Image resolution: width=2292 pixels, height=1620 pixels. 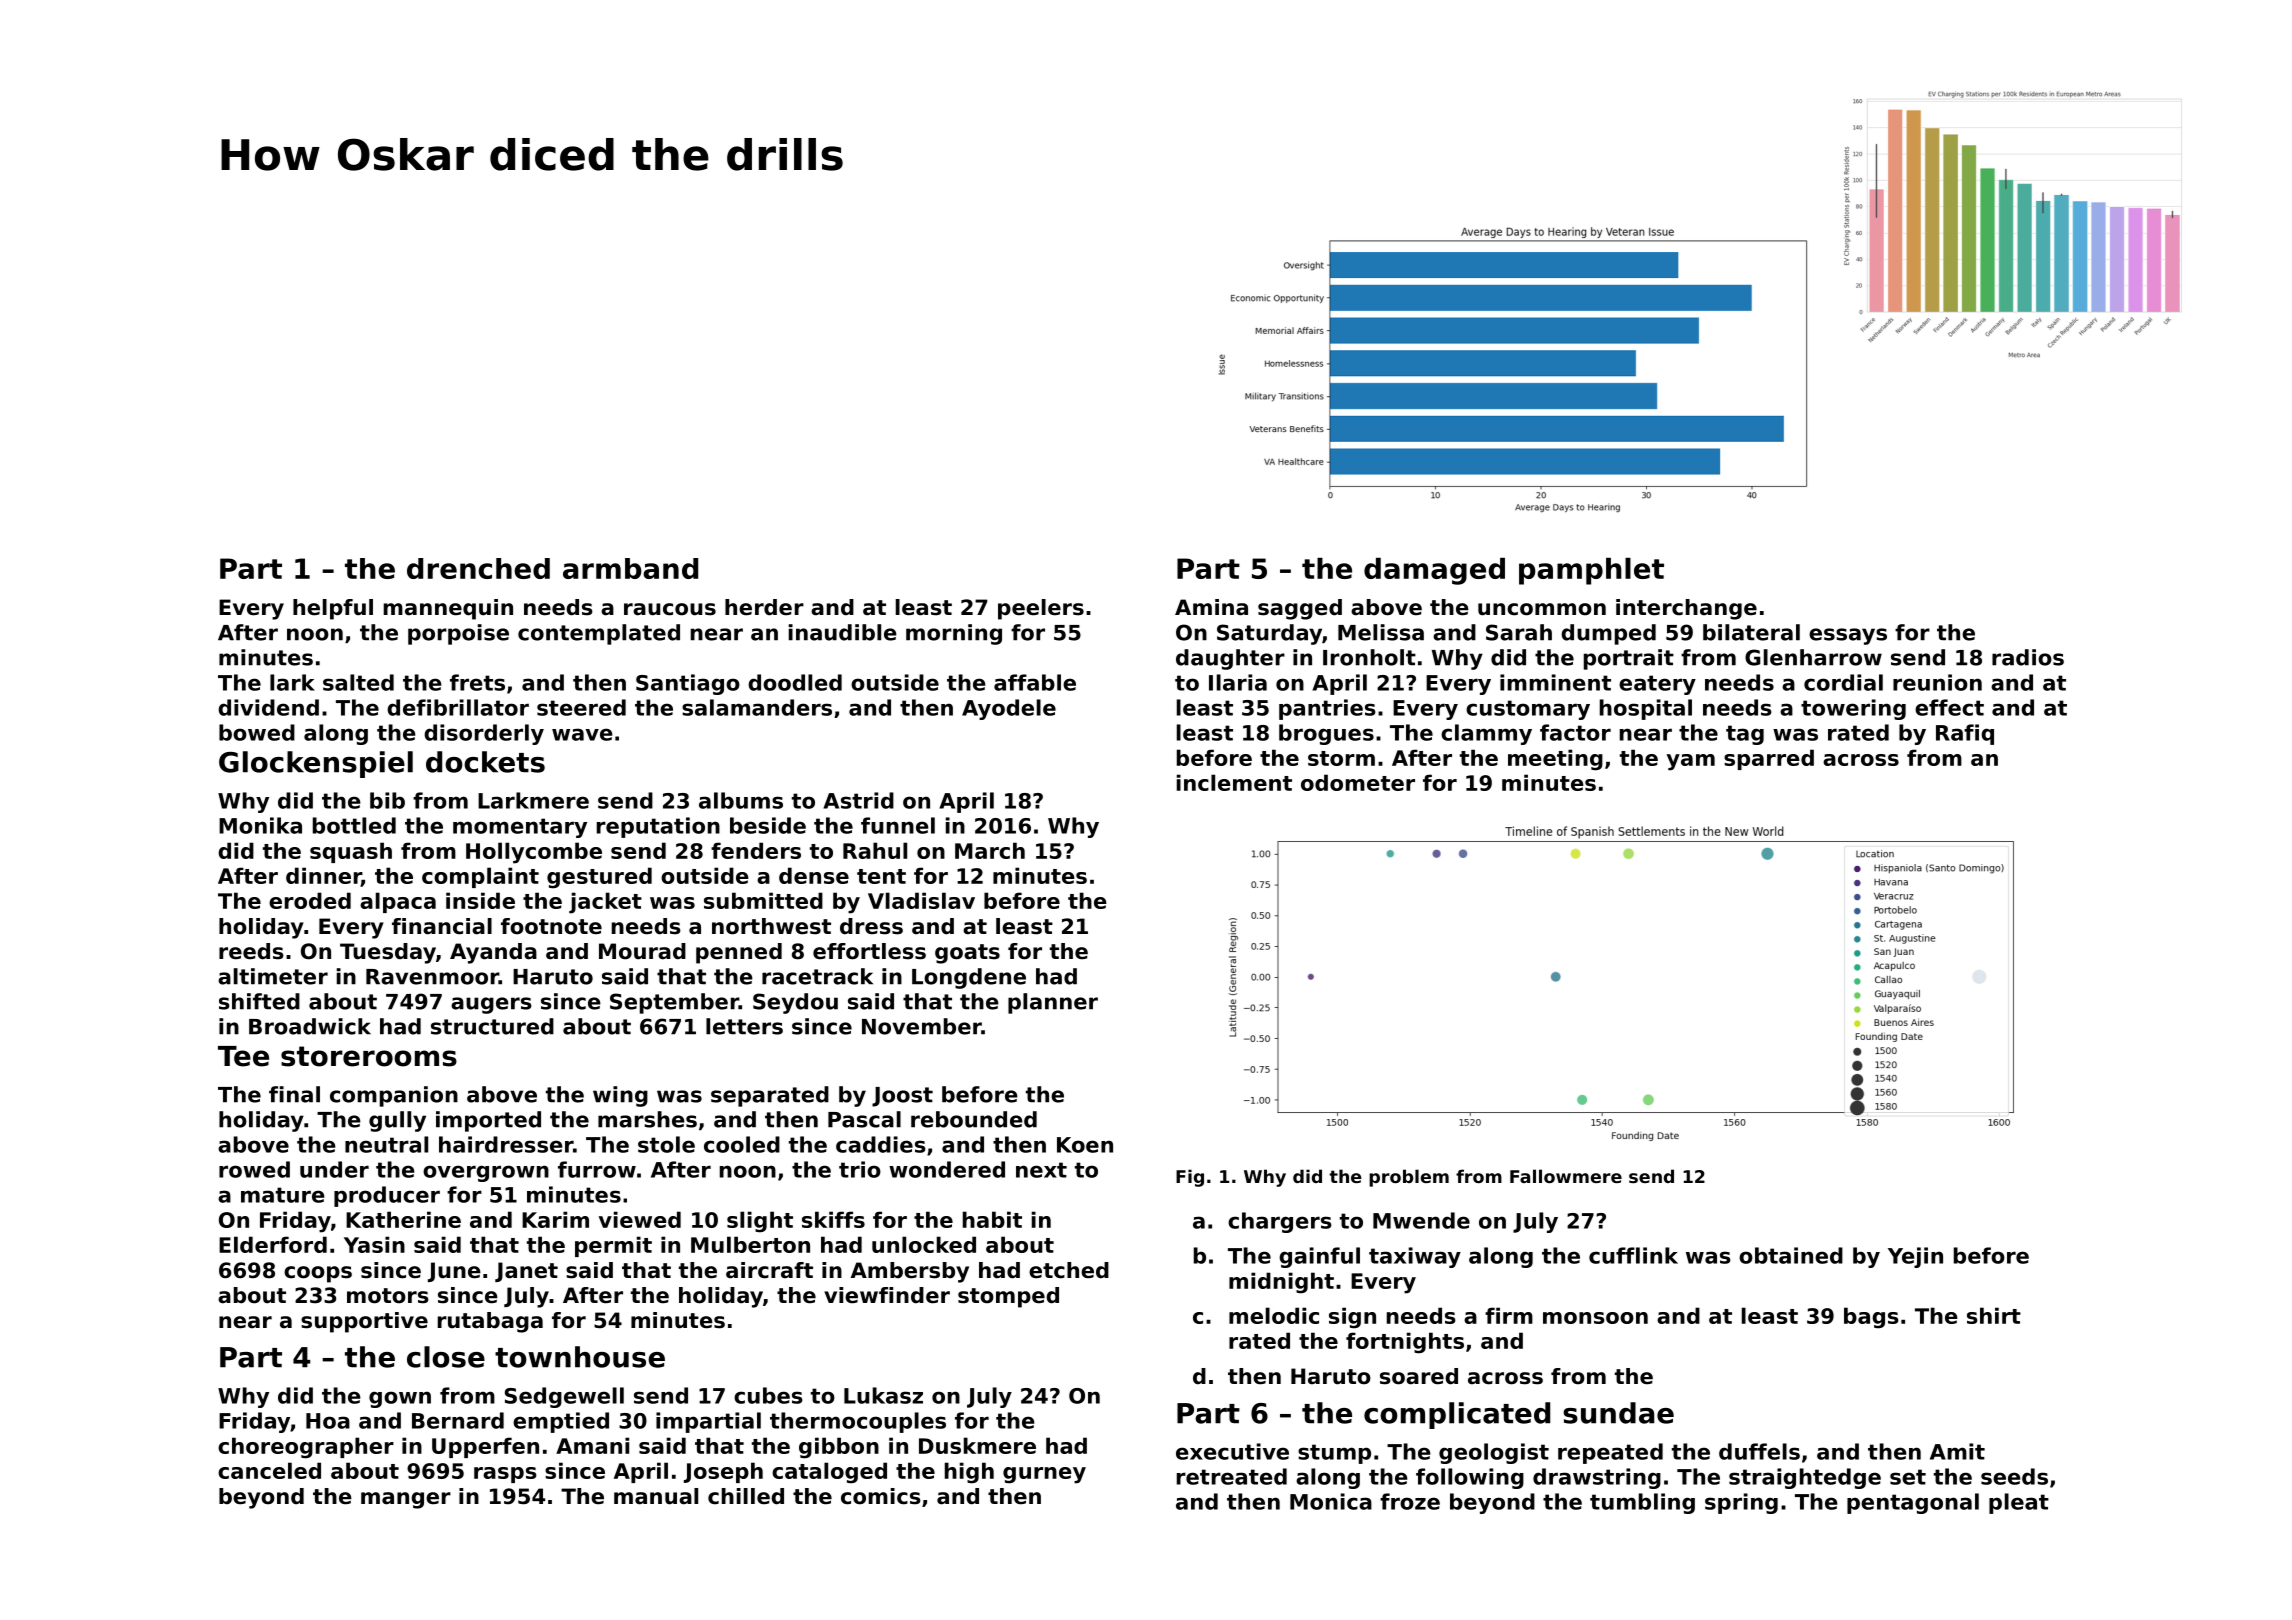 I want to click on drenched, so click(x=478, y=568).
